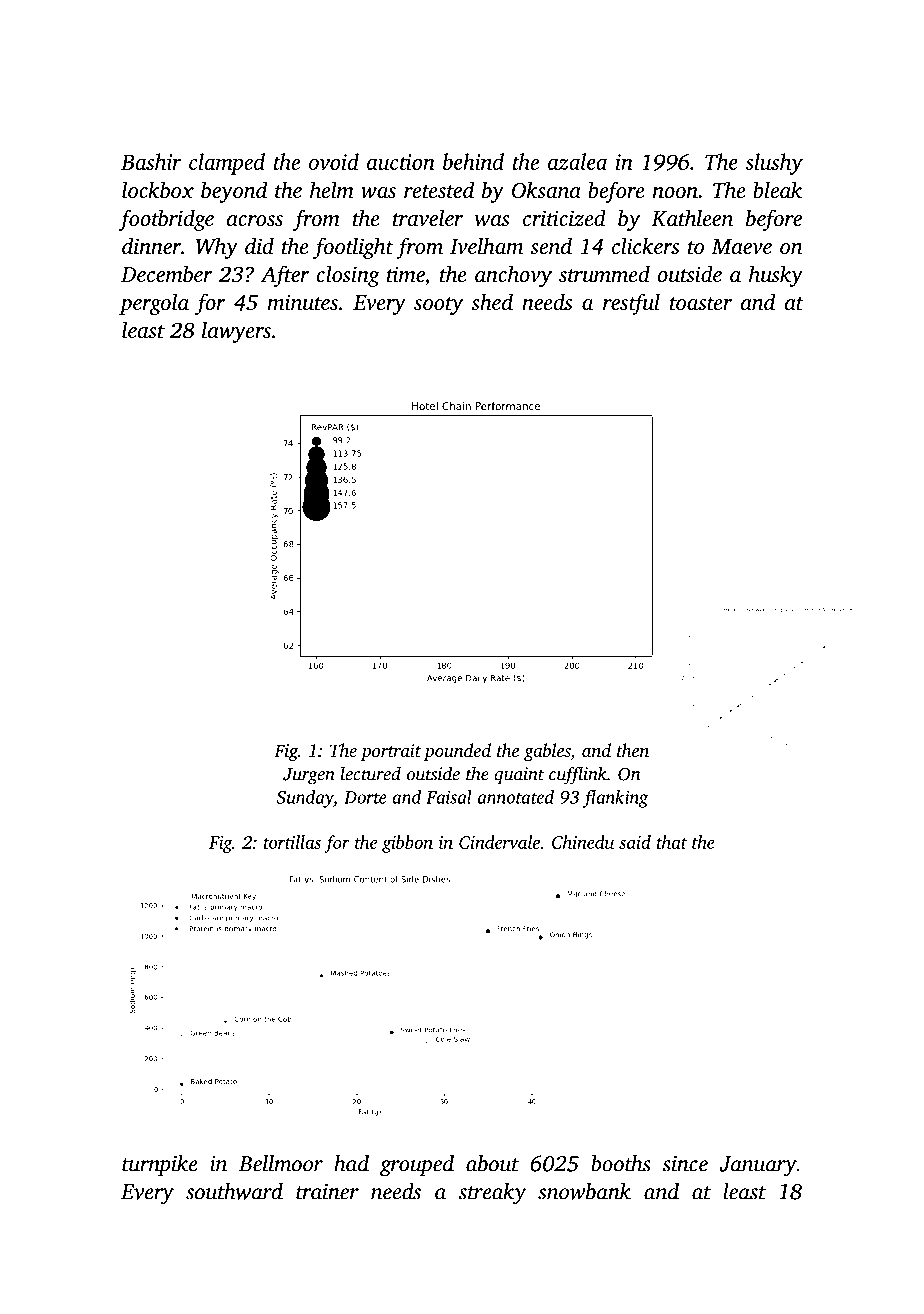  What do you see at coordinates (577, 161) in the screenshot?
I see `azalea` at bounding box center [577, 161].
